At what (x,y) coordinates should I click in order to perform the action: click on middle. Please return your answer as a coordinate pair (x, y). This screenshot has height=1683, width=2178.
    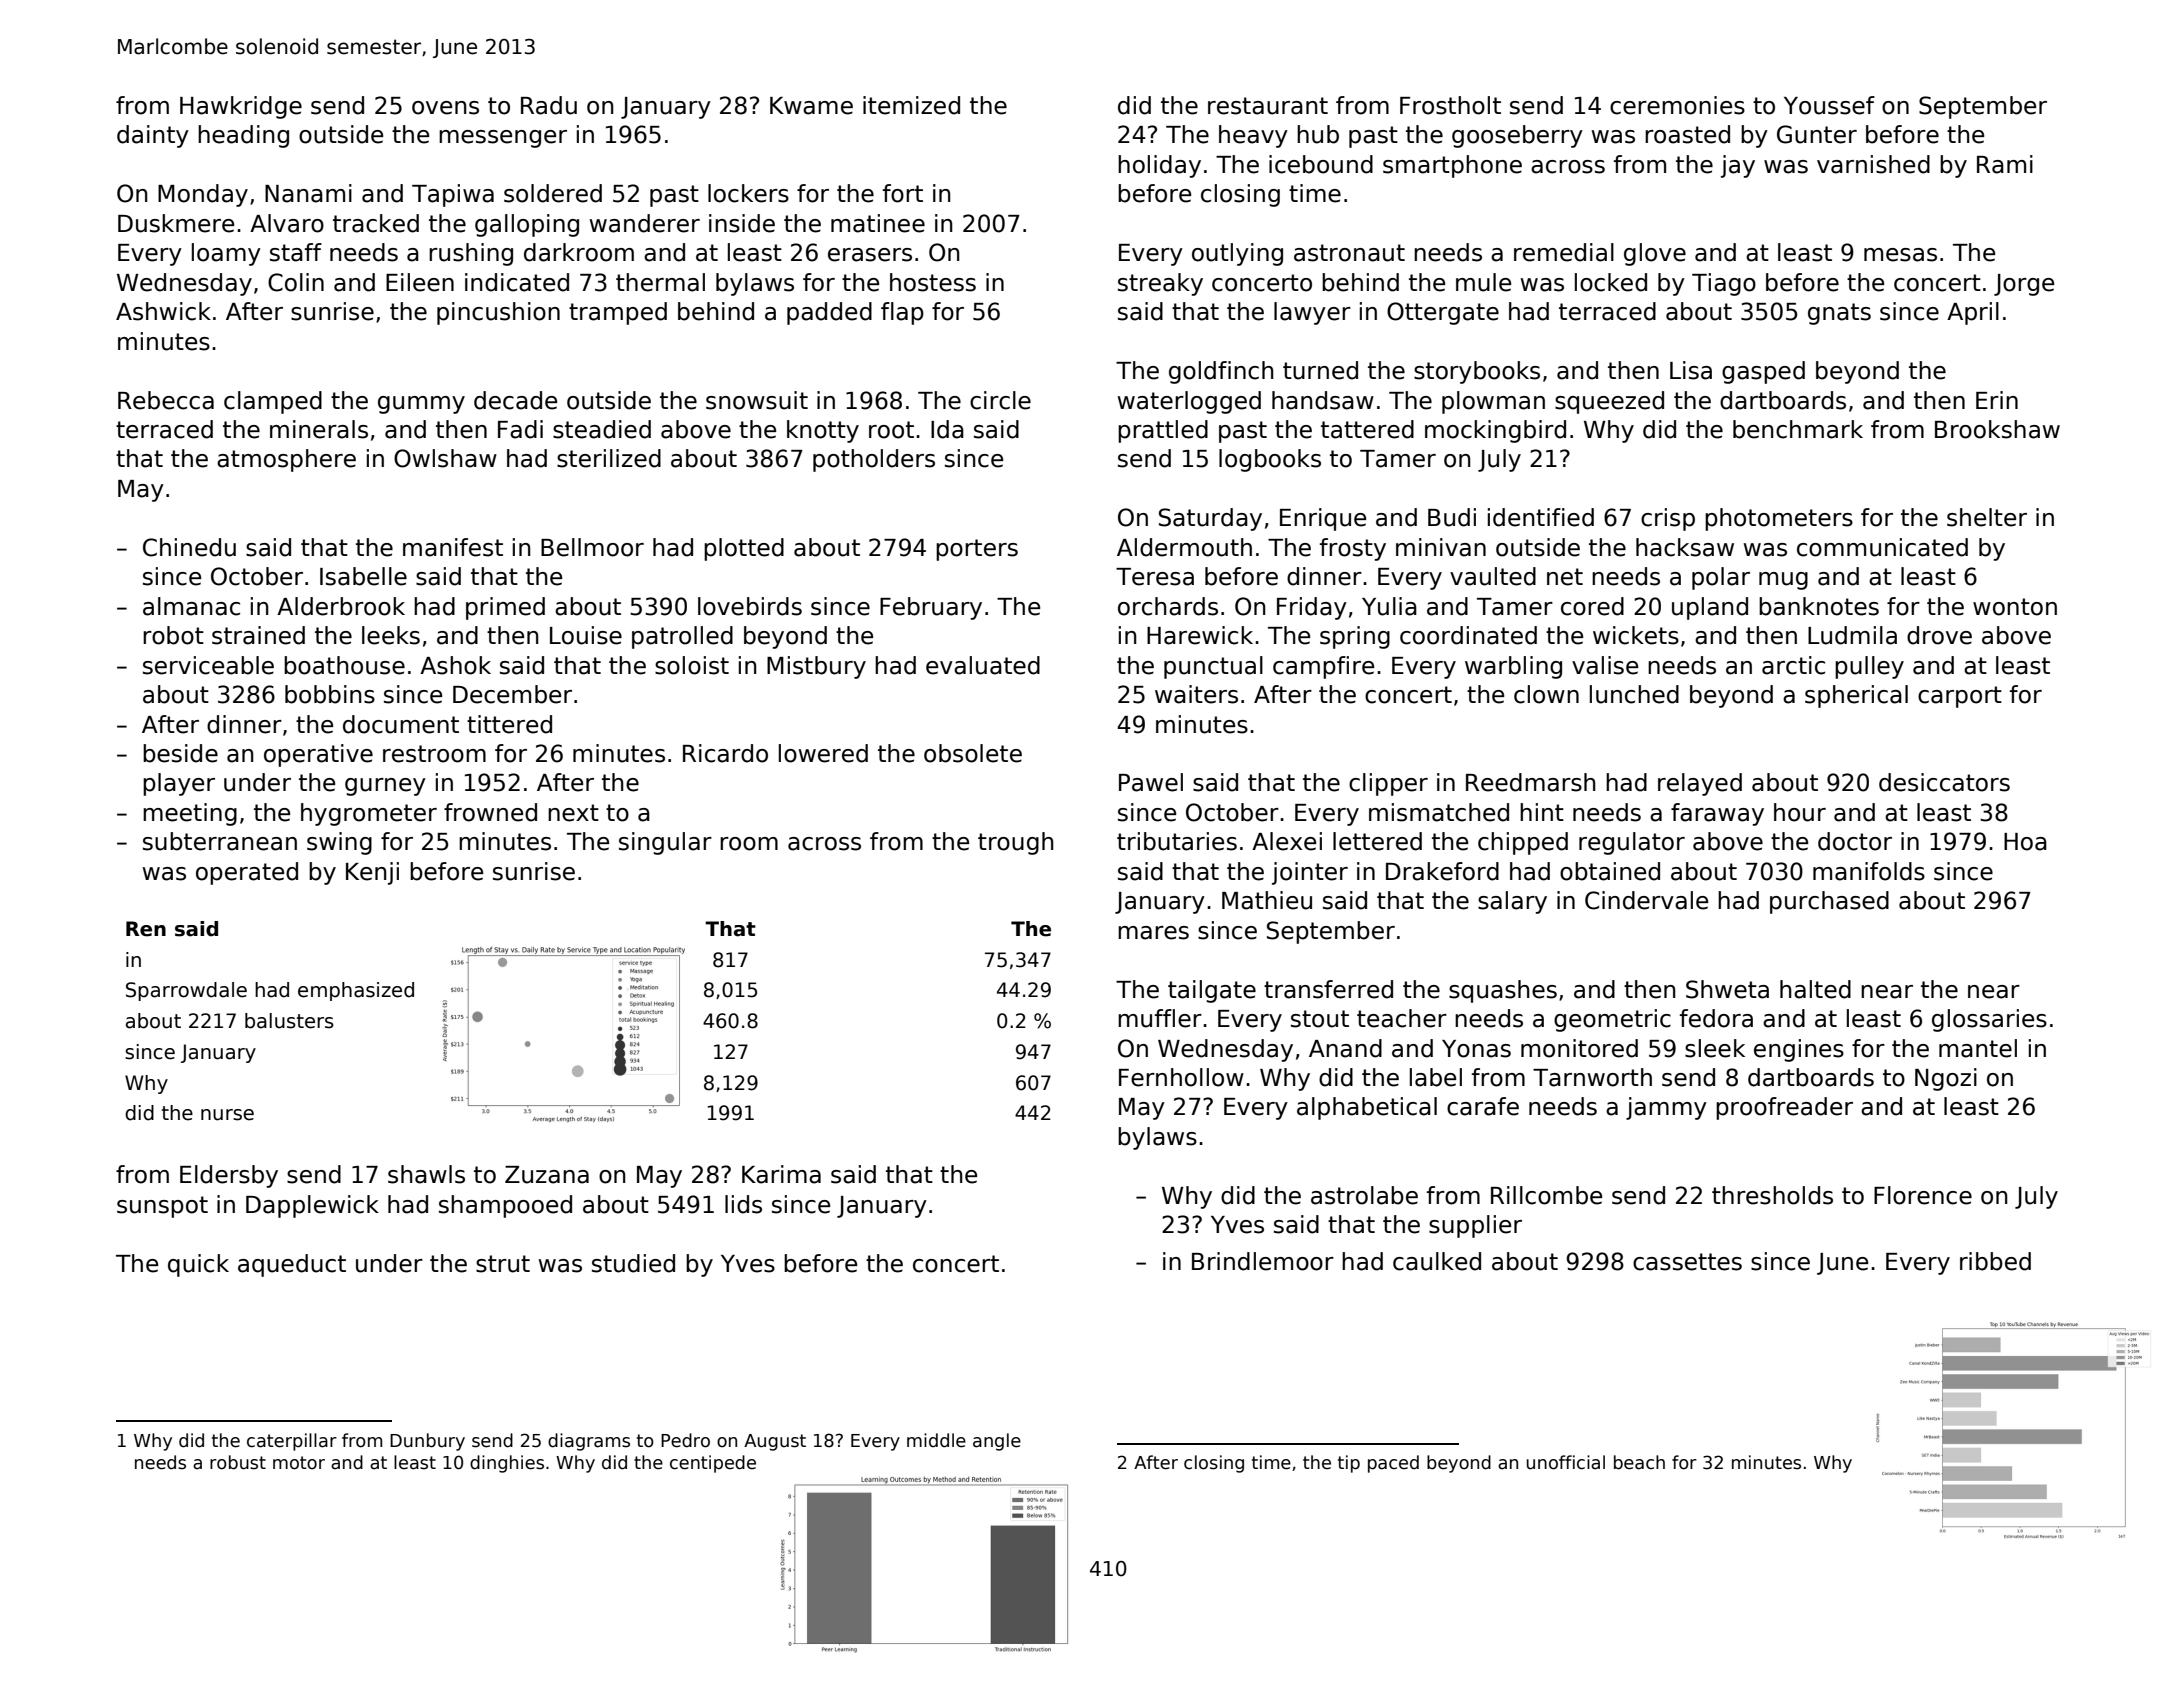
    Looking at the image, I should click on (936, 1440).
